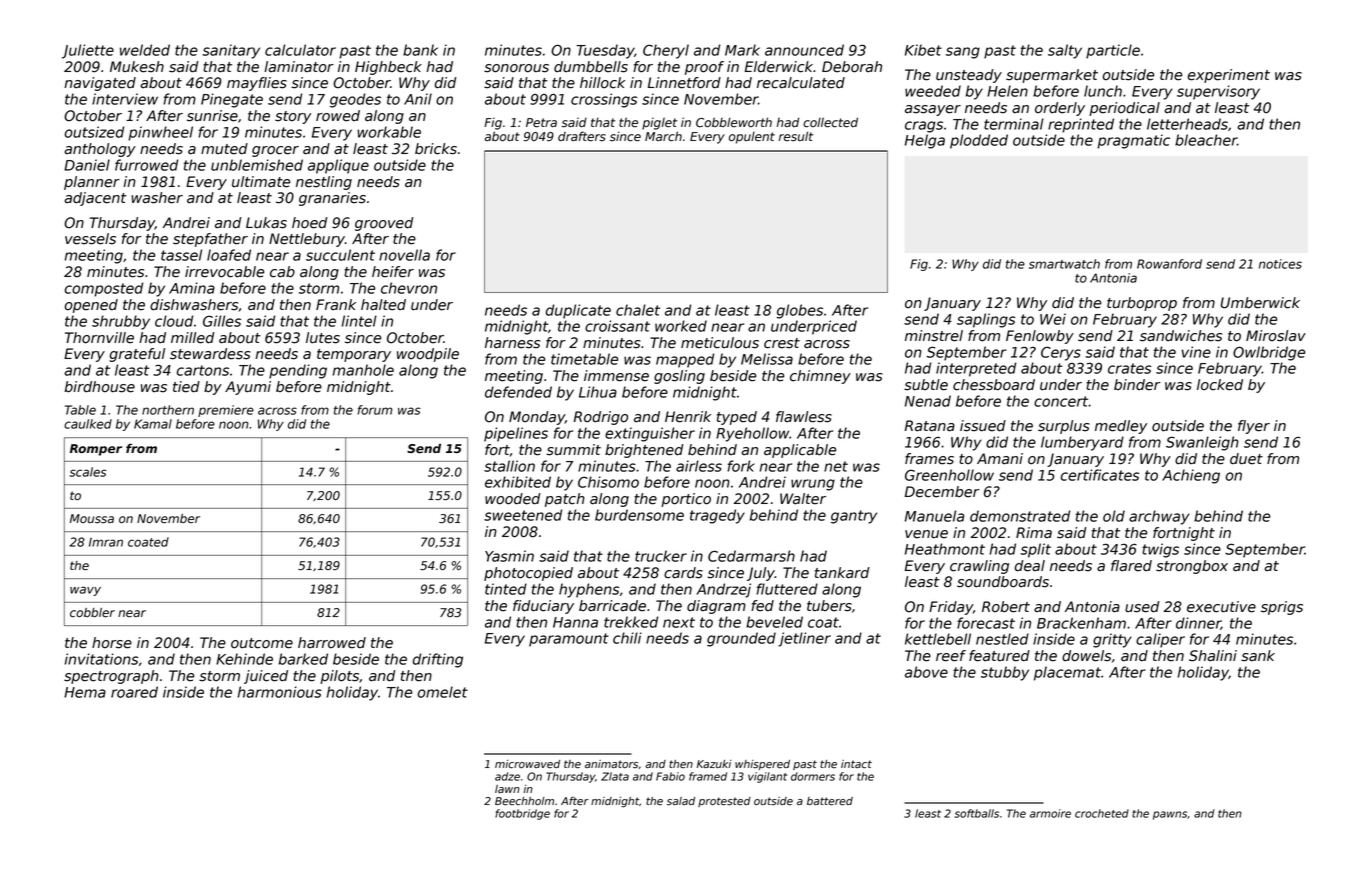 This screenshot has height=887, width=1372. What do you see at coordinates (512, 499) in the screenshot?
I see `wooded` at bounding box center [512, 499].
